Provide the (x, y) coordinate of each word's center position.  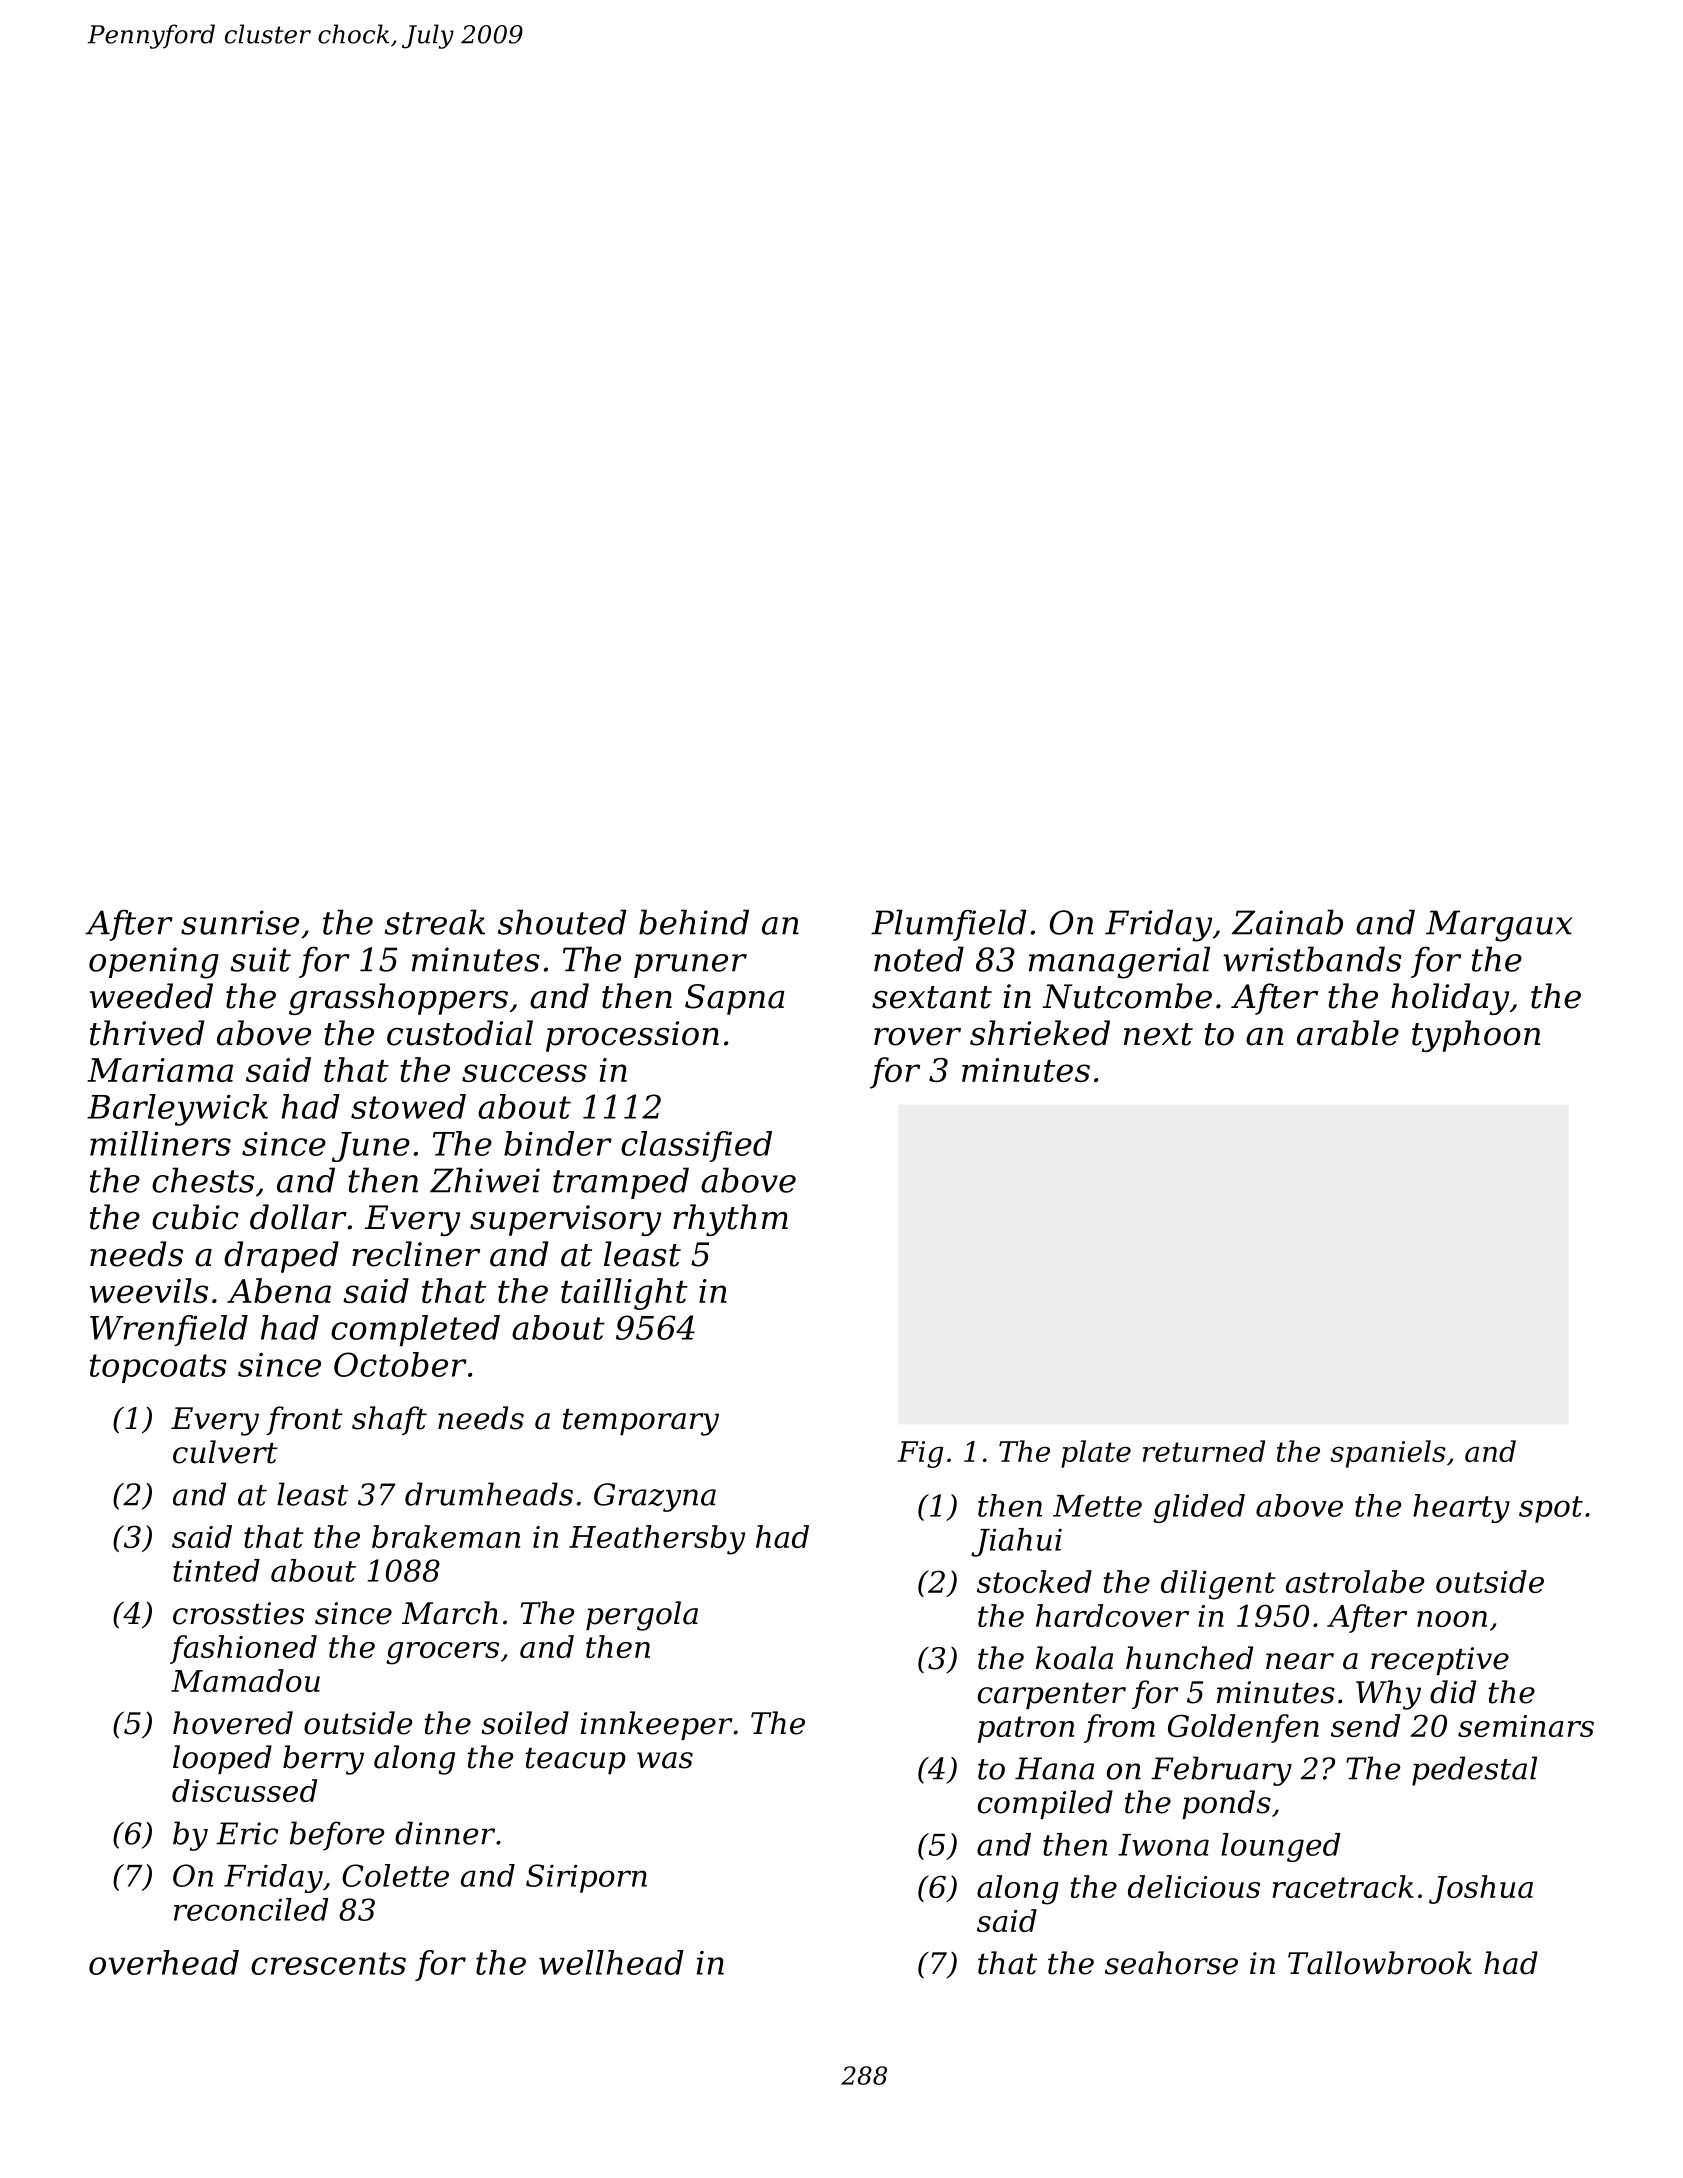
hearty (1461, 1508)
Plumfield (948, 925)
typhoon (1476, 1036)
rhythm (730, 1220)
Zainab (1287, 922)
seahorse (1171, 1963)
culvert (225, 1452)
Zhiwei (485, 1180)
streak (435, 922)
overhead (164, 1962)
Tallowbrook (1380, 1963)
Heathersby (657, 1540)
